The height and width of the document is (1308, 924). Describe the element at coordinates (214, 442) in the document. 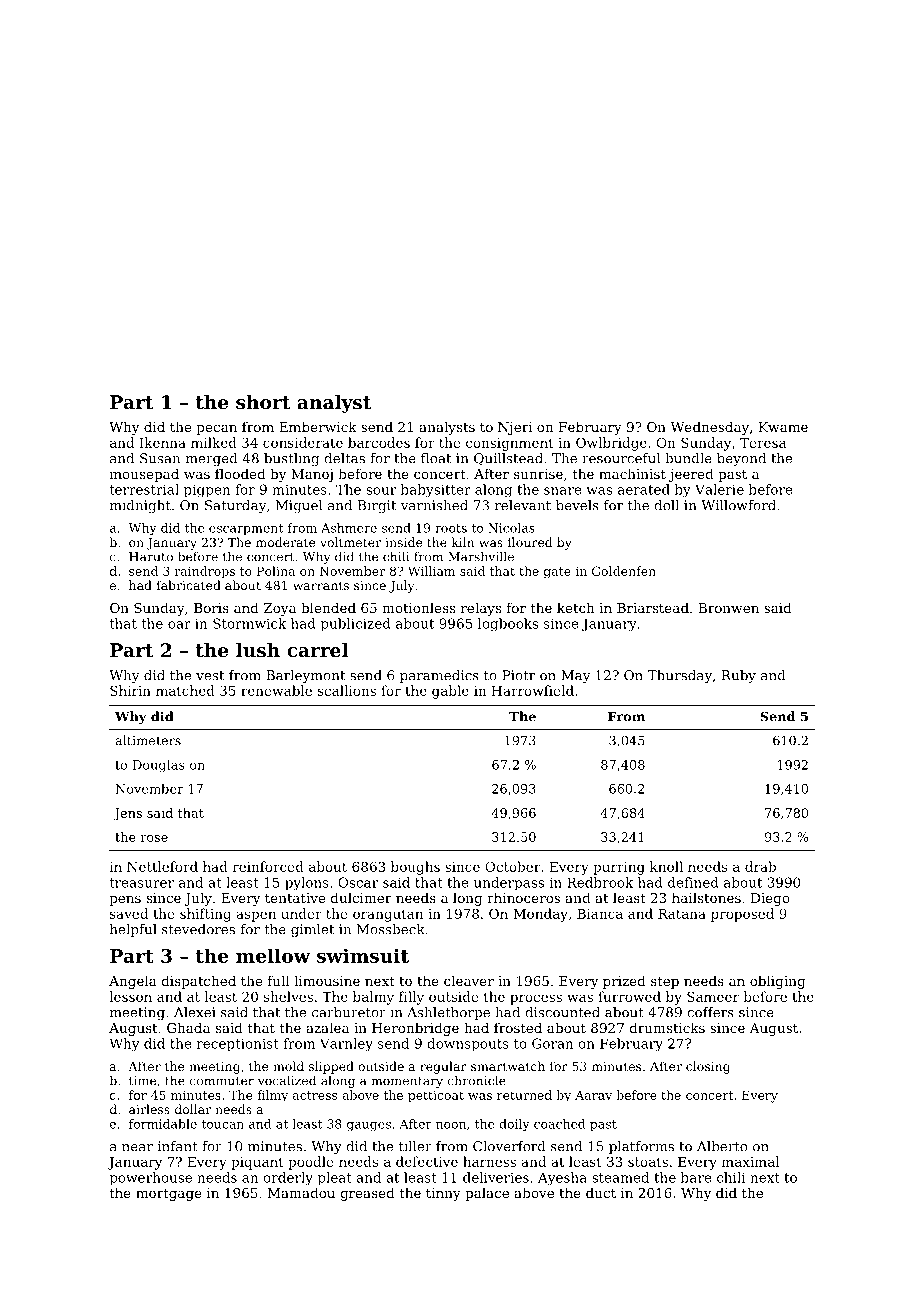

I see `milked` at that location.
